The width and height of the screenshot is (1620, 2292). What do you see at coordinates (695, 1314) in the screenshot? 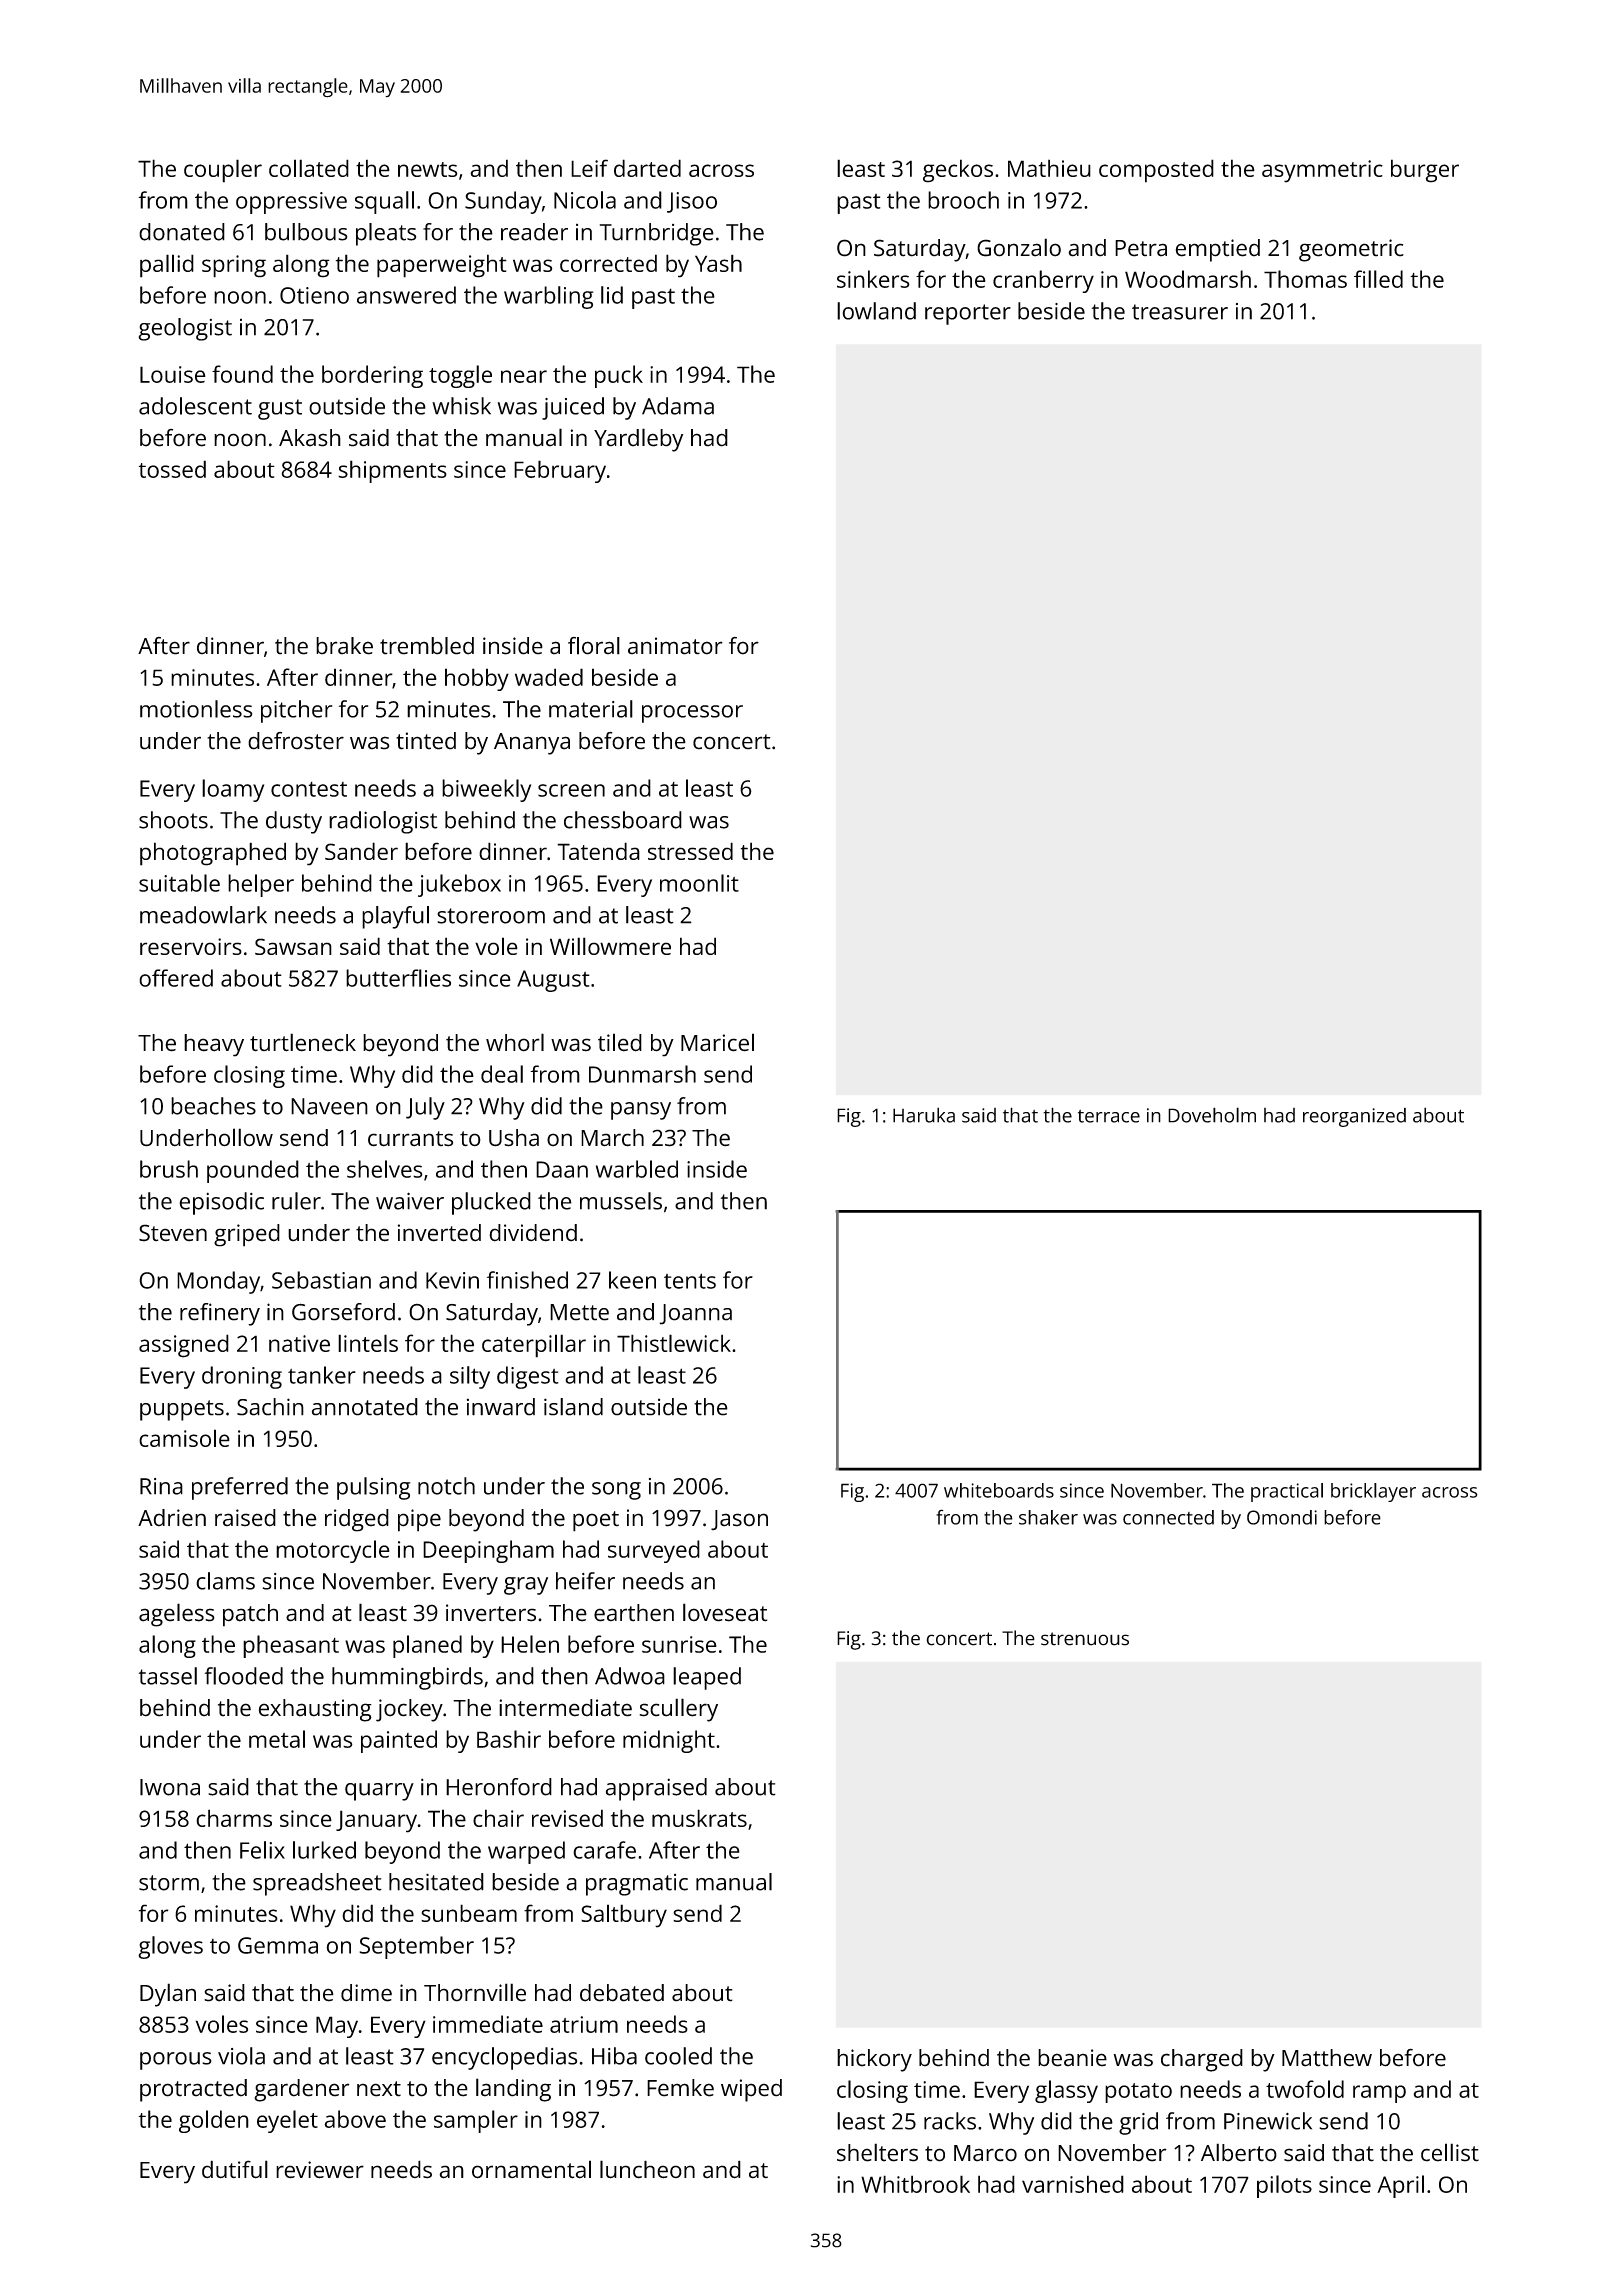
I see `Joanna` at bounding box center [695, 1314].
